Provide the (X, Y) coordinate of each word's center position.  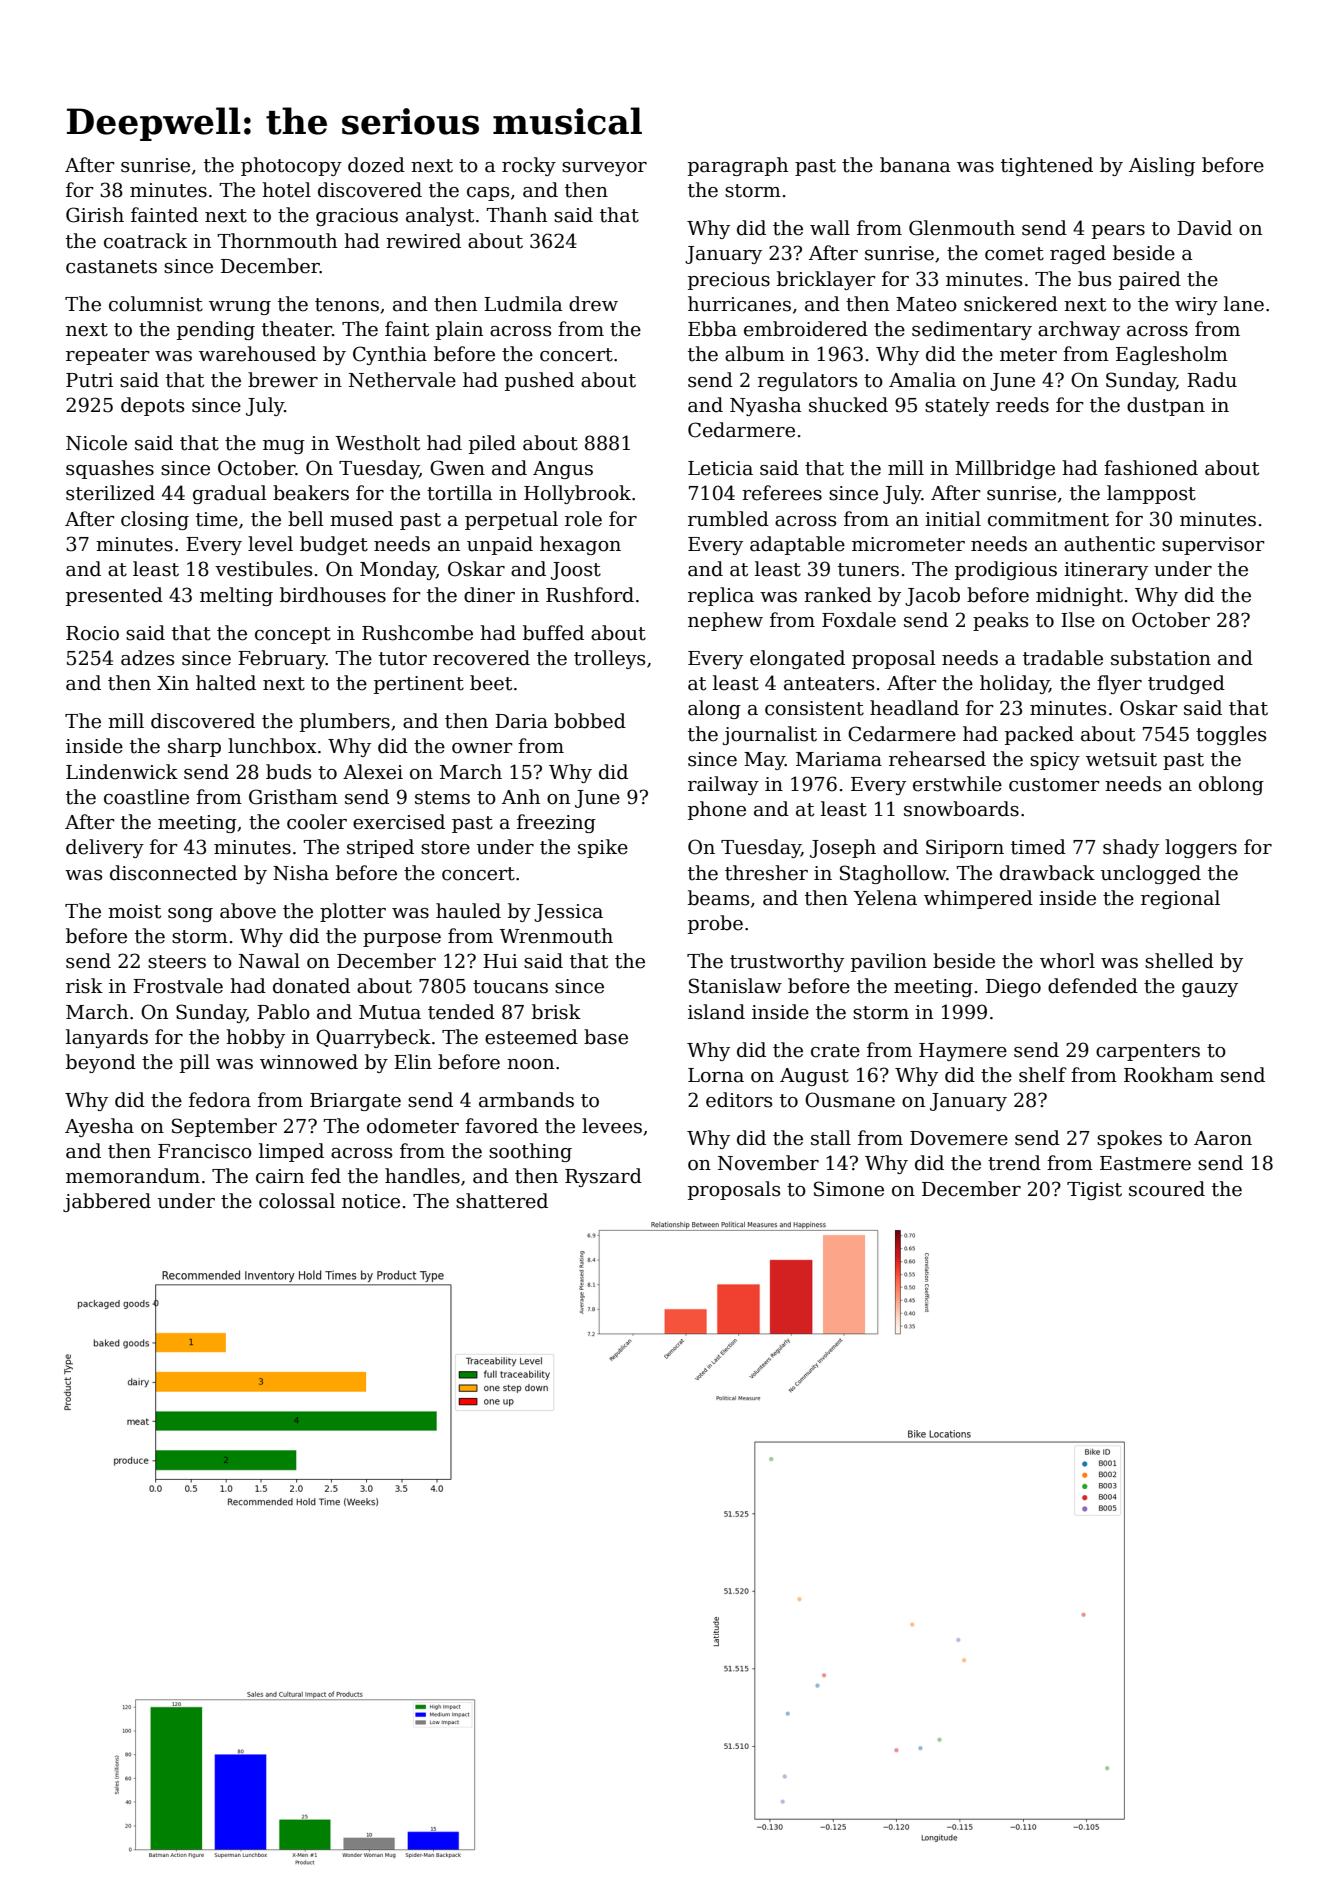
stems (442, 798)
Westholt (377, 443)
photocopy (291, 166)
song (190, 915)
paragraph (738, 166)
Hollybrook (577, 494)
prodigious (1006, 570)
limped (291, 1152)
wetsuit (1121, 759)
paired (1150, 280)
